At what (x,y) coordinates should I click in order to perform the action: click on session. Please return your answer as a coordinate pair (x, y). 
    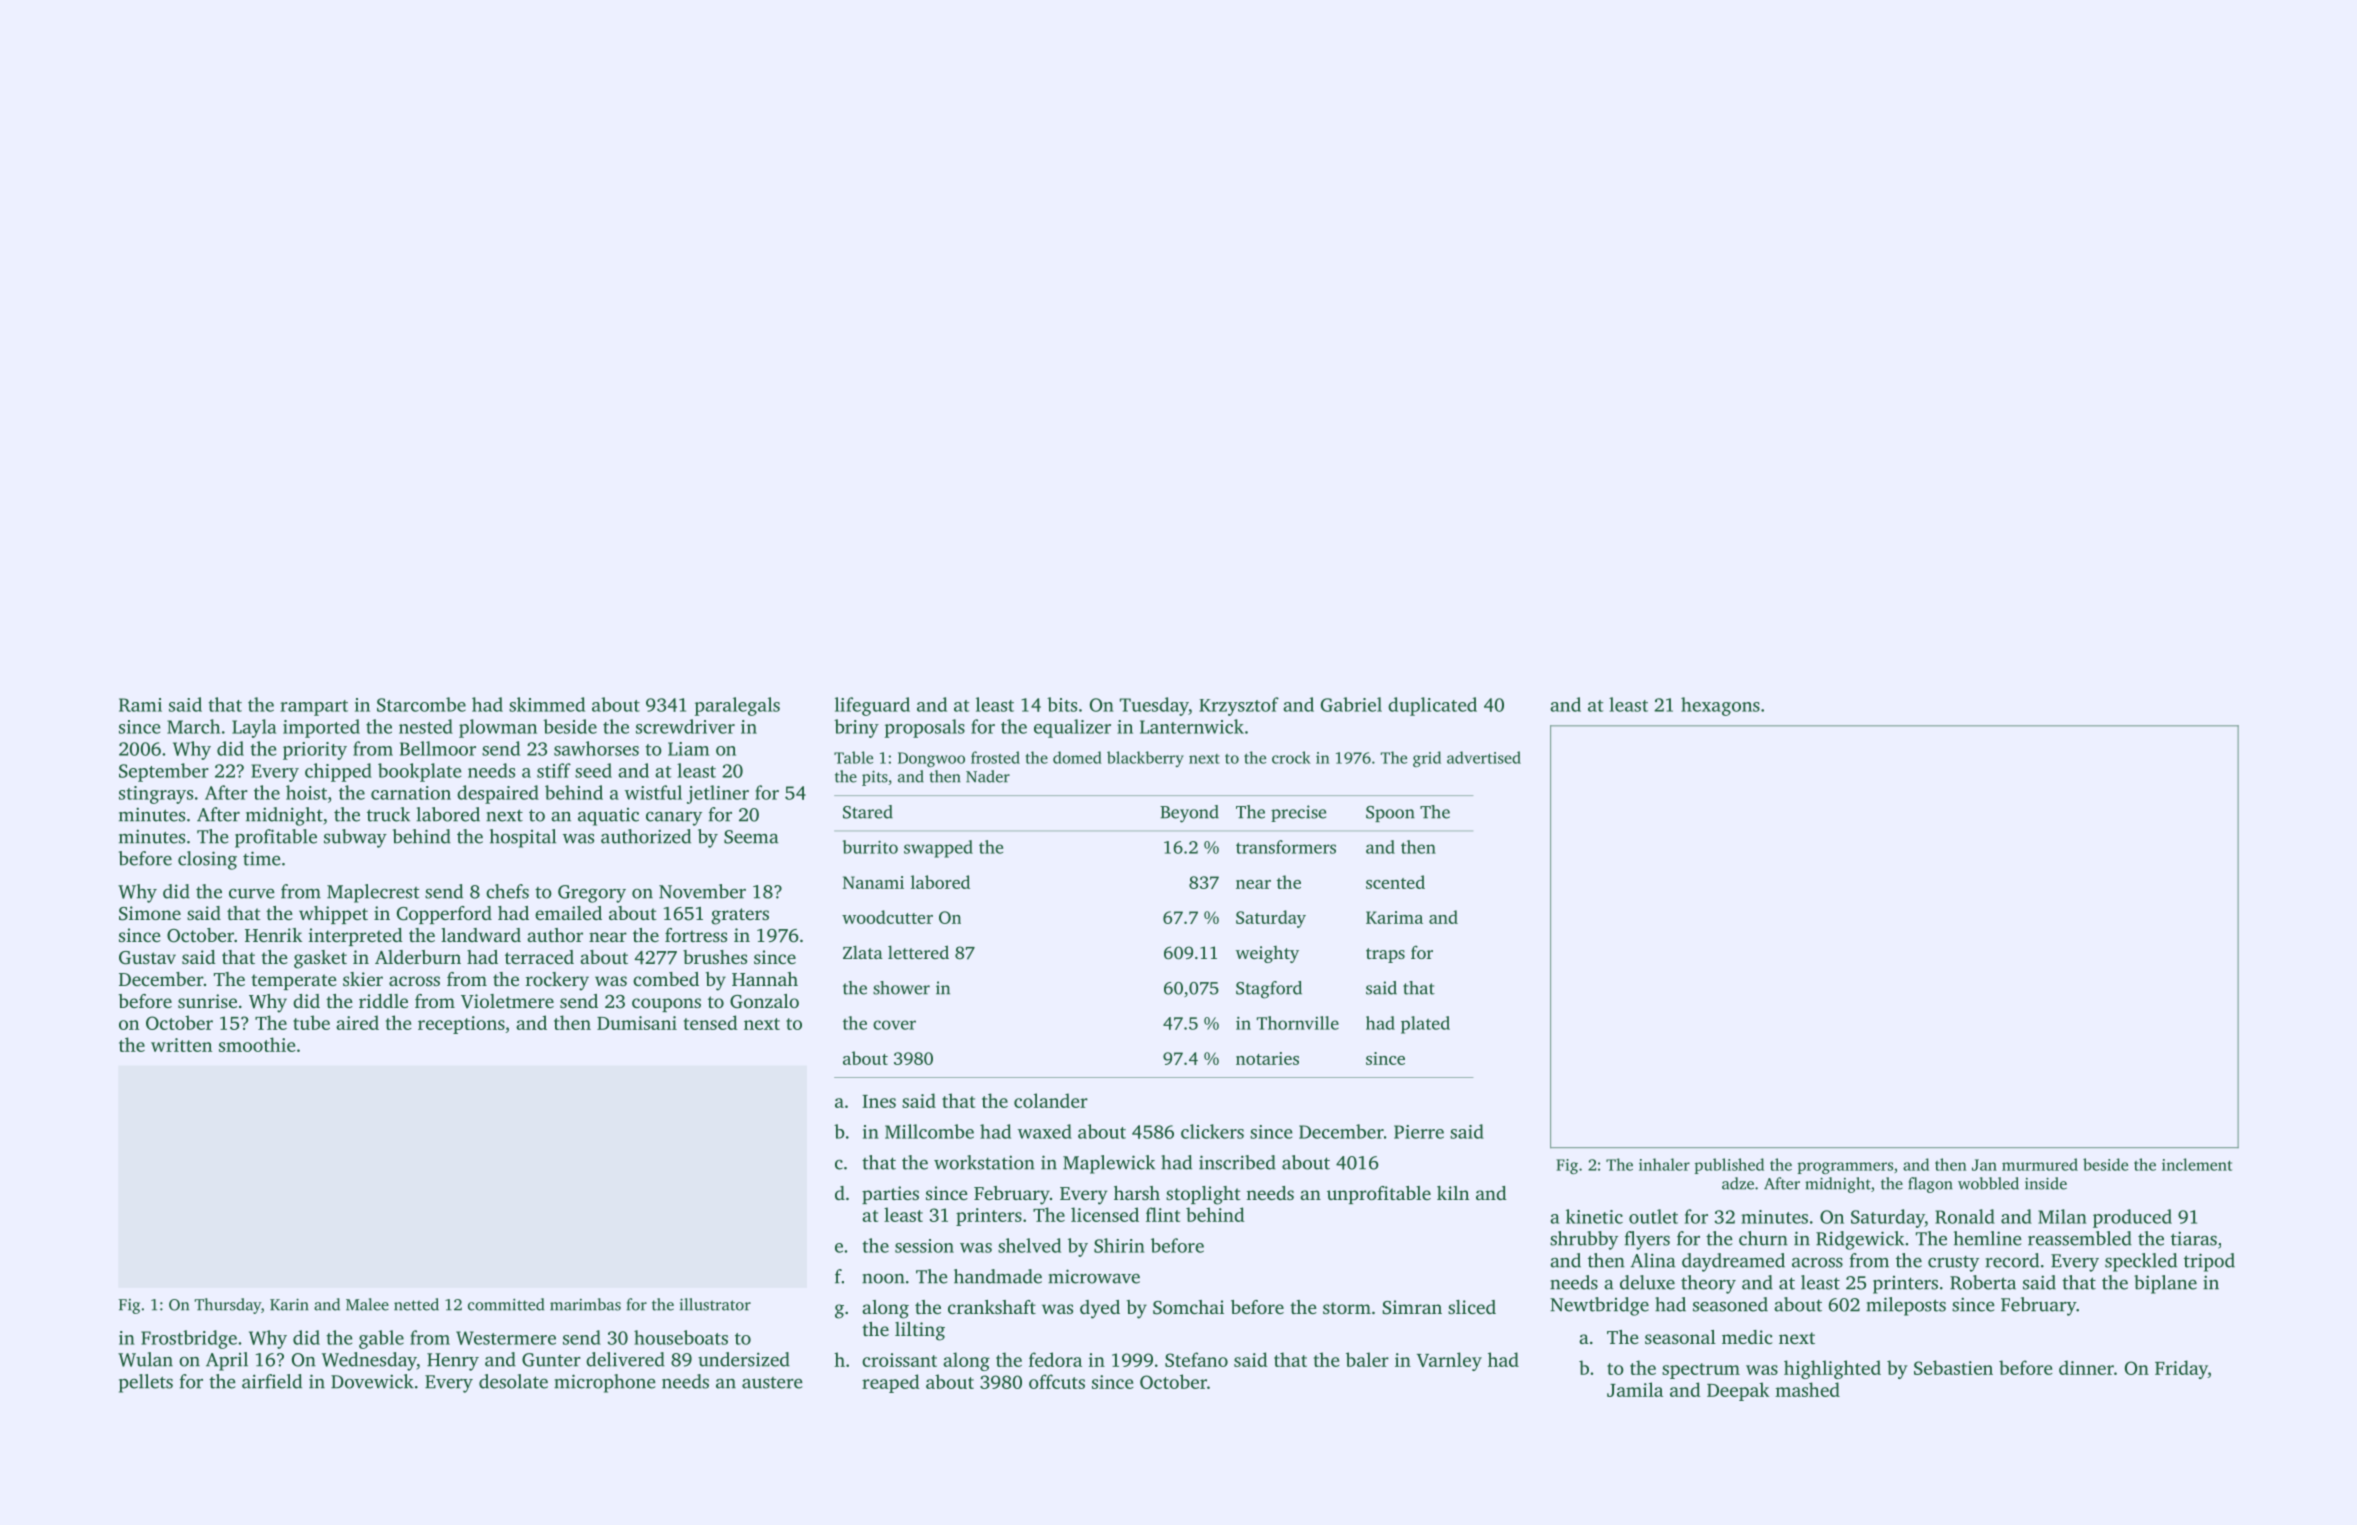
    Looking at the image, I should click on (924, 1246).
